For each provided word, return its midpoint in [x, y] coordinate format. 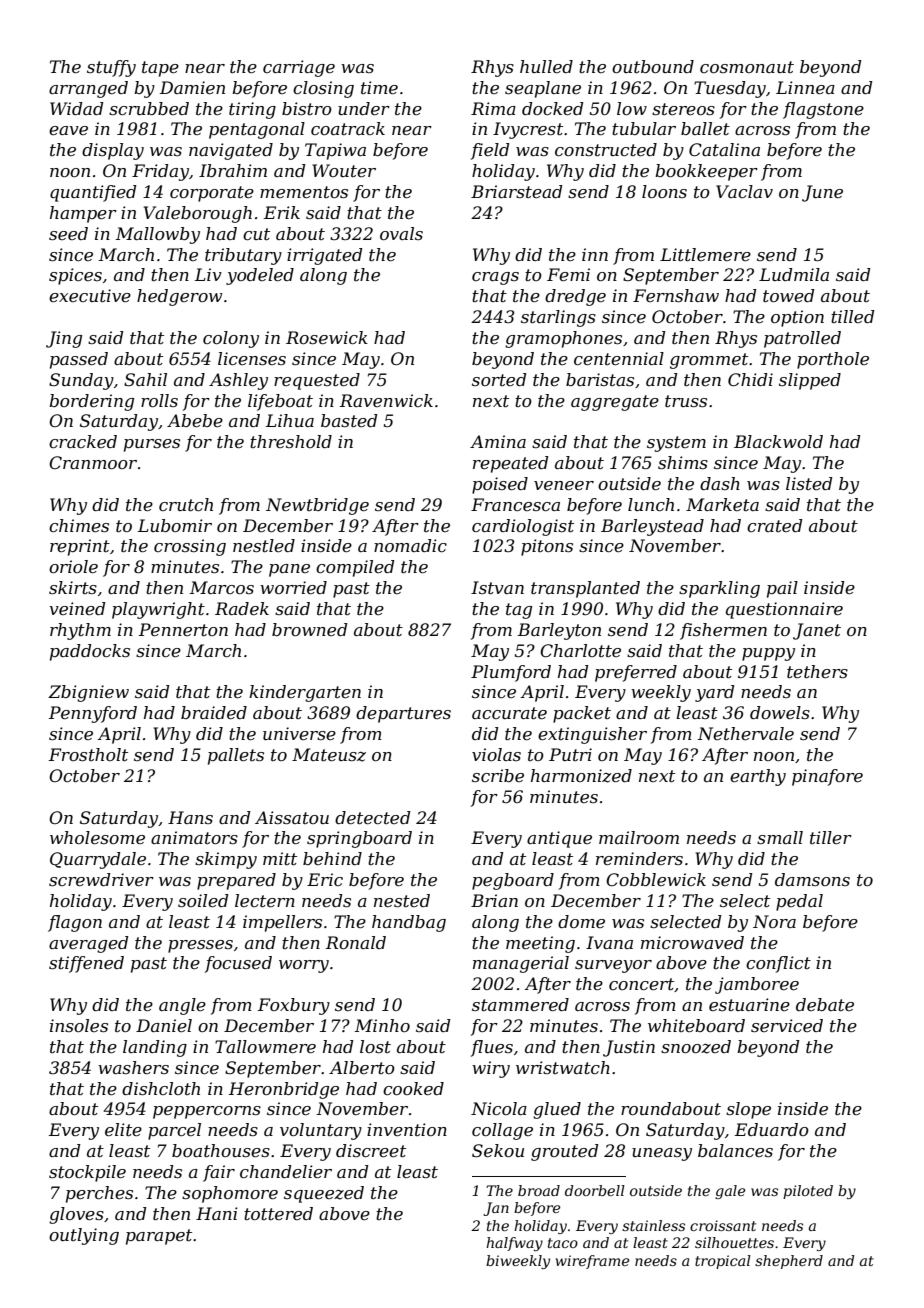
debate [825, 1004]
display [113, 151]
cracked [83, 441]
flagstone [823, 110]
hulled [546, 66]
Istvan [497, 587]
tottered [278, 1213]
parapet [159, 1237]
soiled [203, 900]
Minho [382, 1025]
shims [683, 462]
